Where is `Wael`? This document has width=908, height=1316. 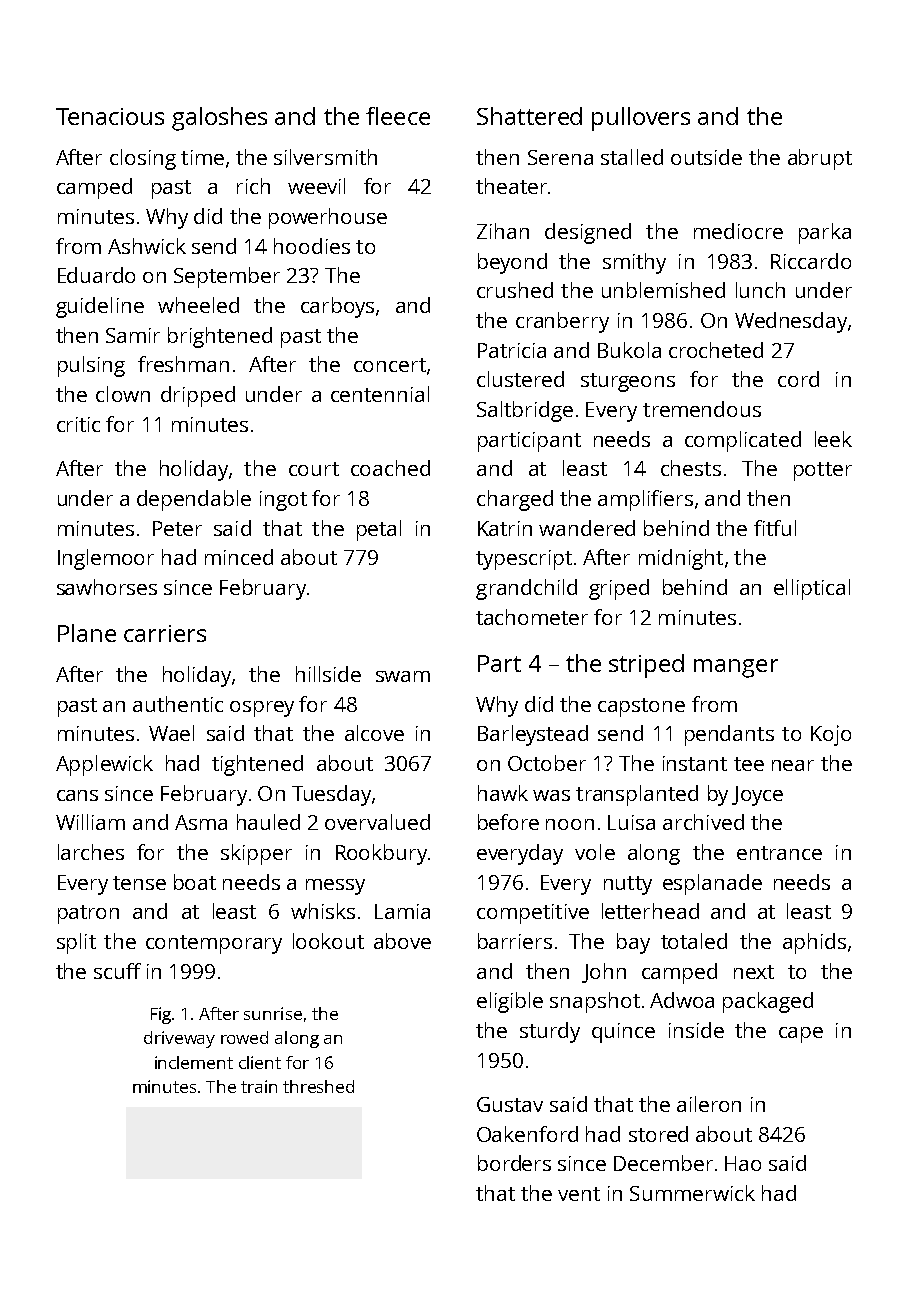 Wael is located at coordinates (171, 733).
